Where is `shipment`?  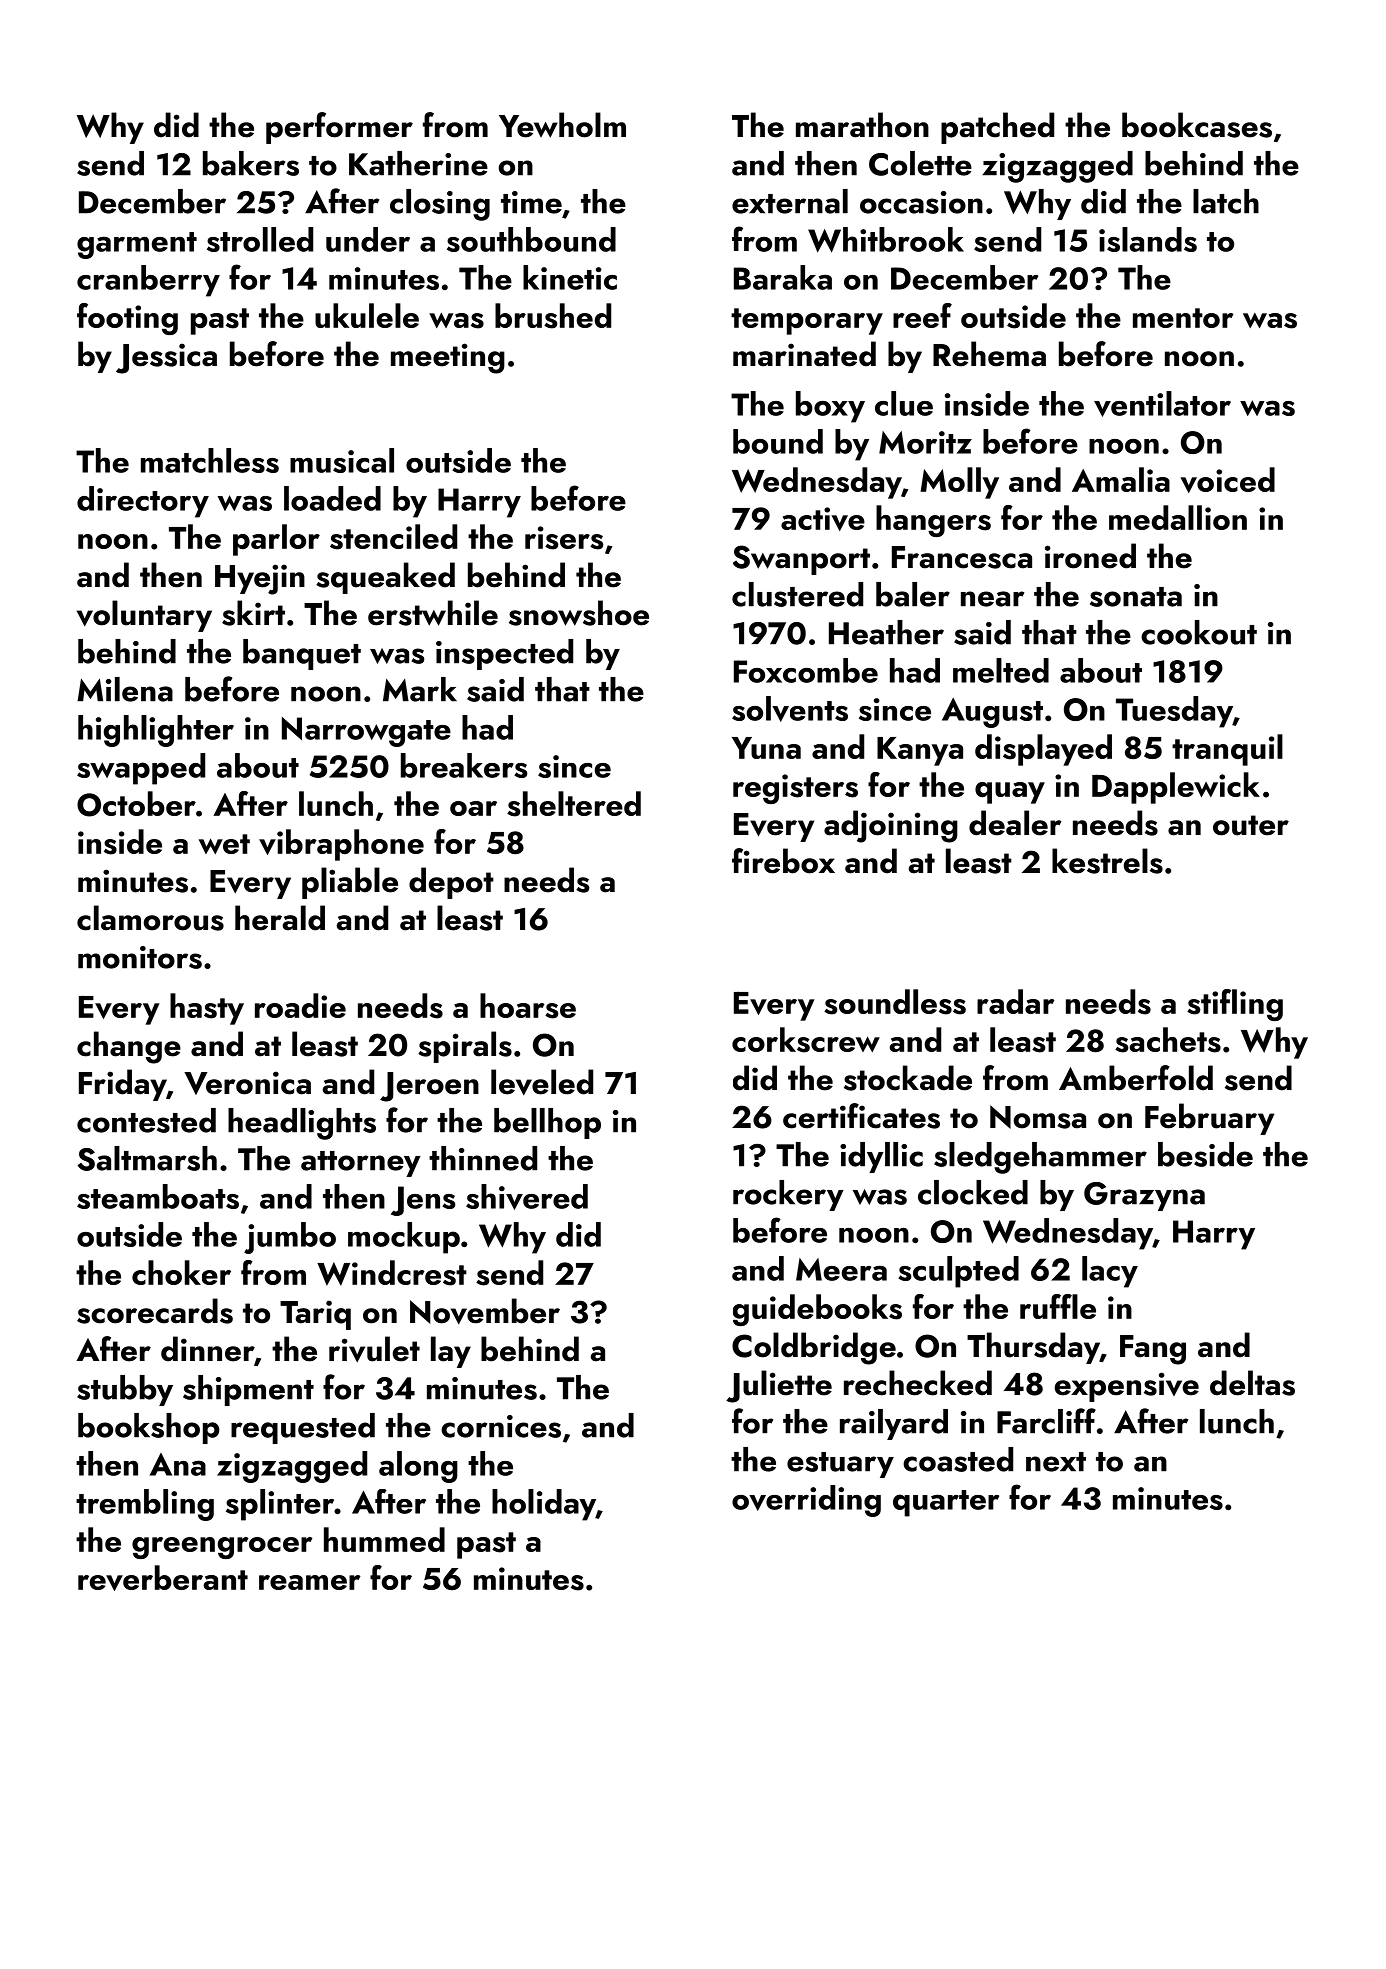
shipment is located at coordinates (248, 1390).
